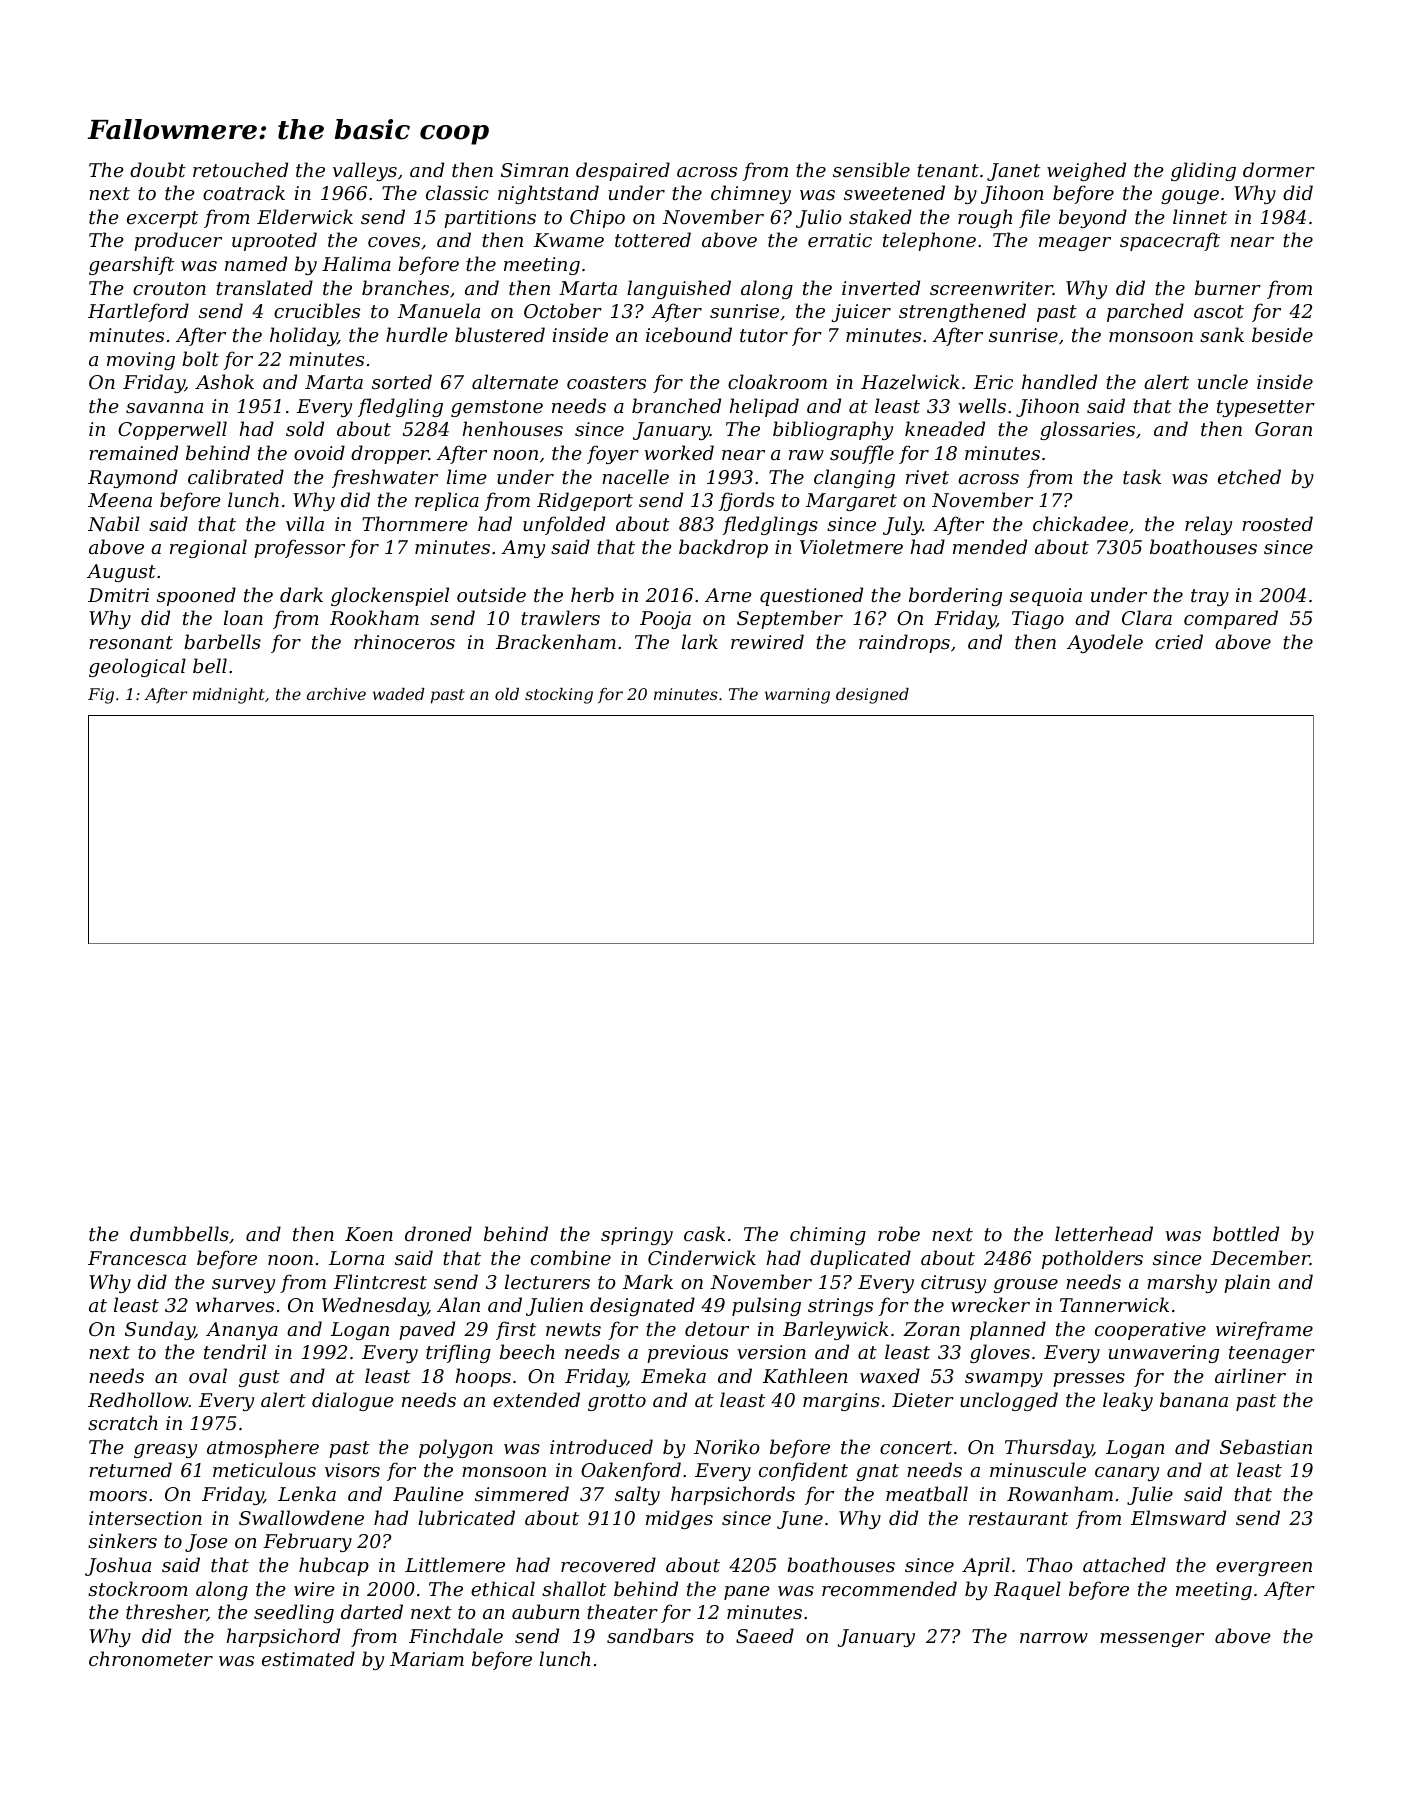 Image resolution: width=1402 pixels, height=1814 pixels. I want to click on theater, so click(622, 1611).
